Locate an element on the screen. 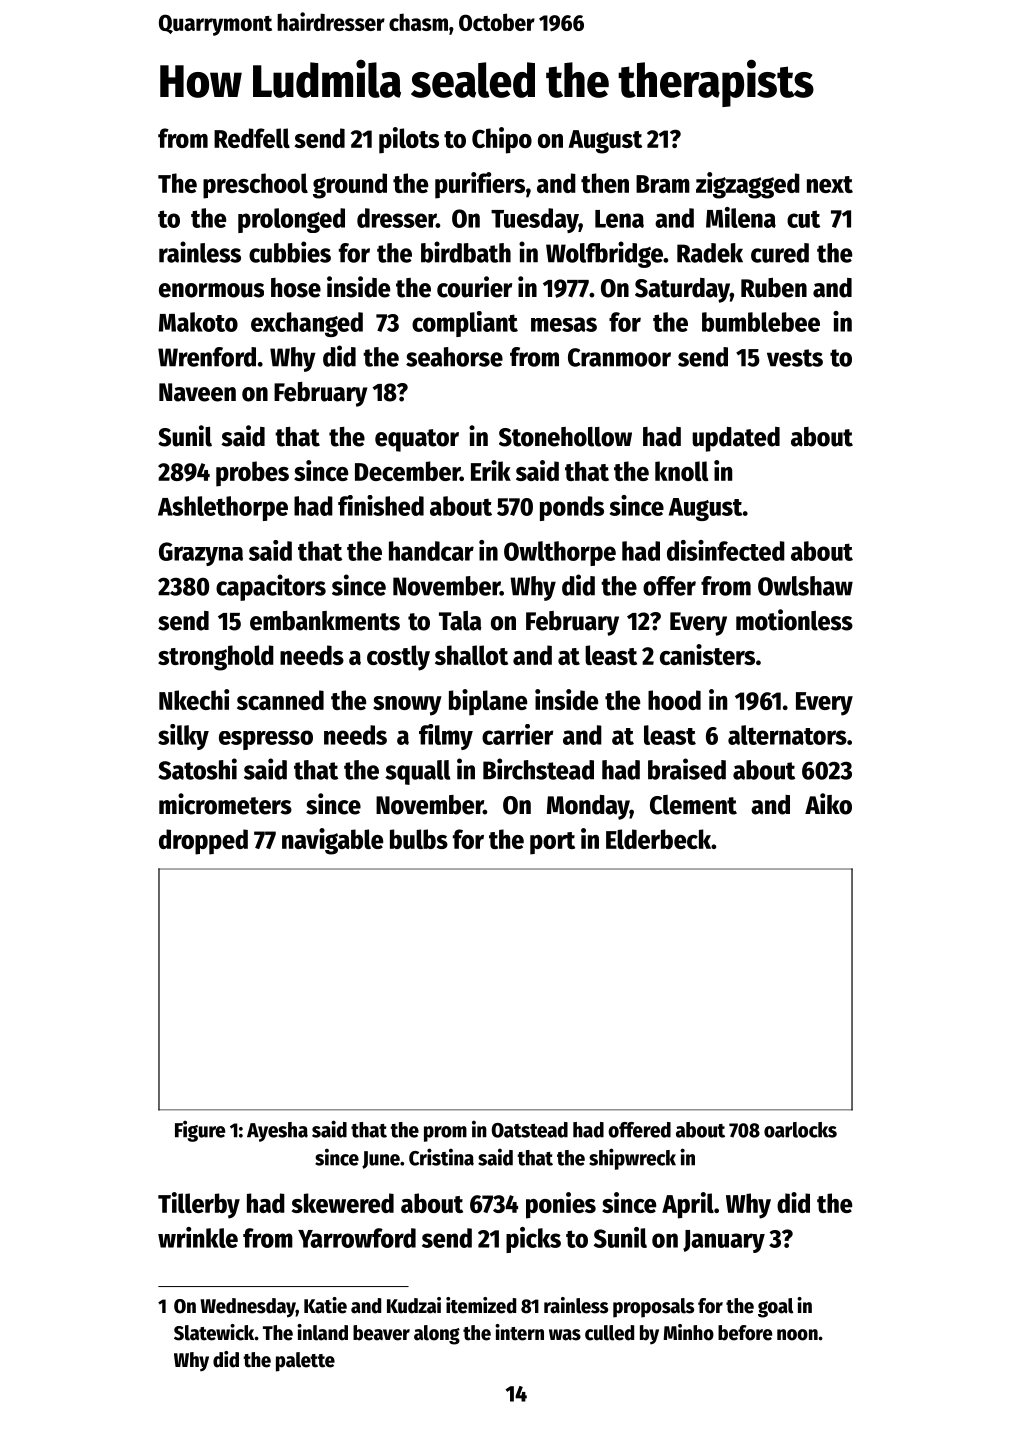  picks is located at coordinates (533, 1240).
